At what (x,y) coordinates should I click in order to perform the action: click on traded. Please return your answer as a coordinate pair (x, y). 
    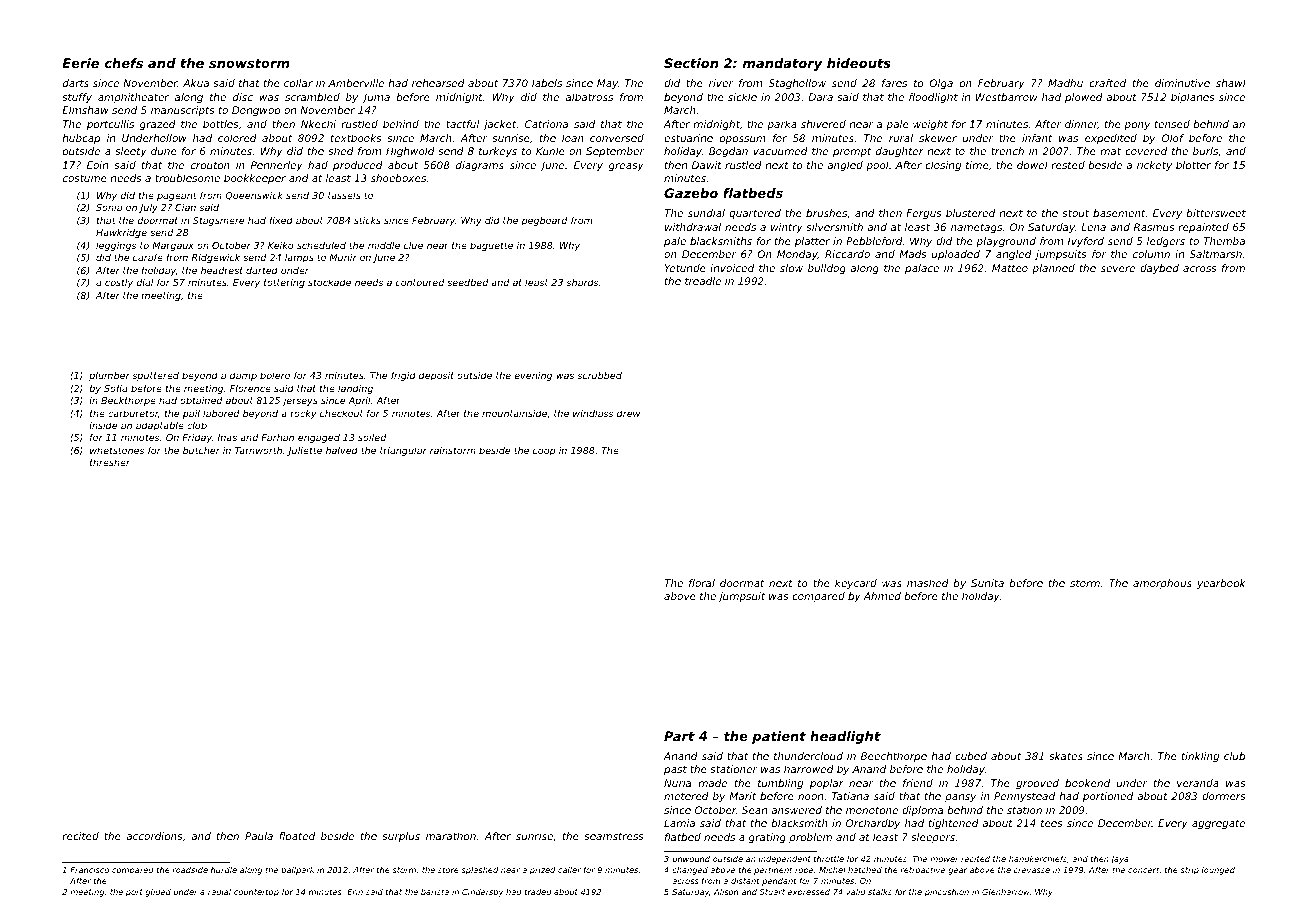
    Looking at the image, I should click on (538, 892).
